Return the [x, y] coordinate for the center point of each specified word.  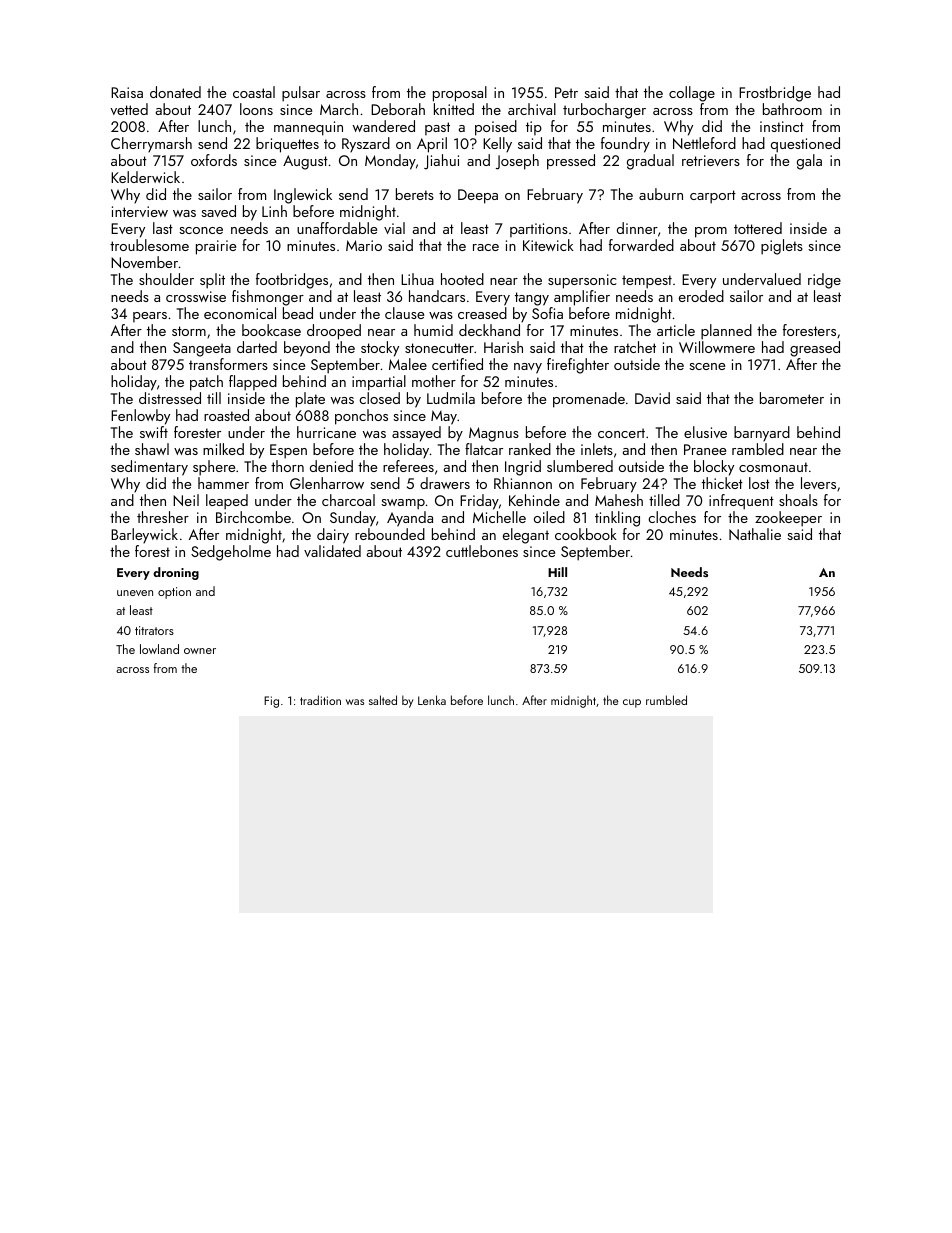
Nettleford [704, 143]
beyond [307, 349]
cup [632, 703]
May [444, 417]
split [212, 281]
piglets [782, 247]
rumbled [666, 700]
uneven [135, 593]
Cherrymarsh [151, 144]
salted [383, 700]
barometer [792, 398]
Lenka [432, 700]
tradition [320, 700]
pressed [571, 162]
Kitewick [548, 245]
